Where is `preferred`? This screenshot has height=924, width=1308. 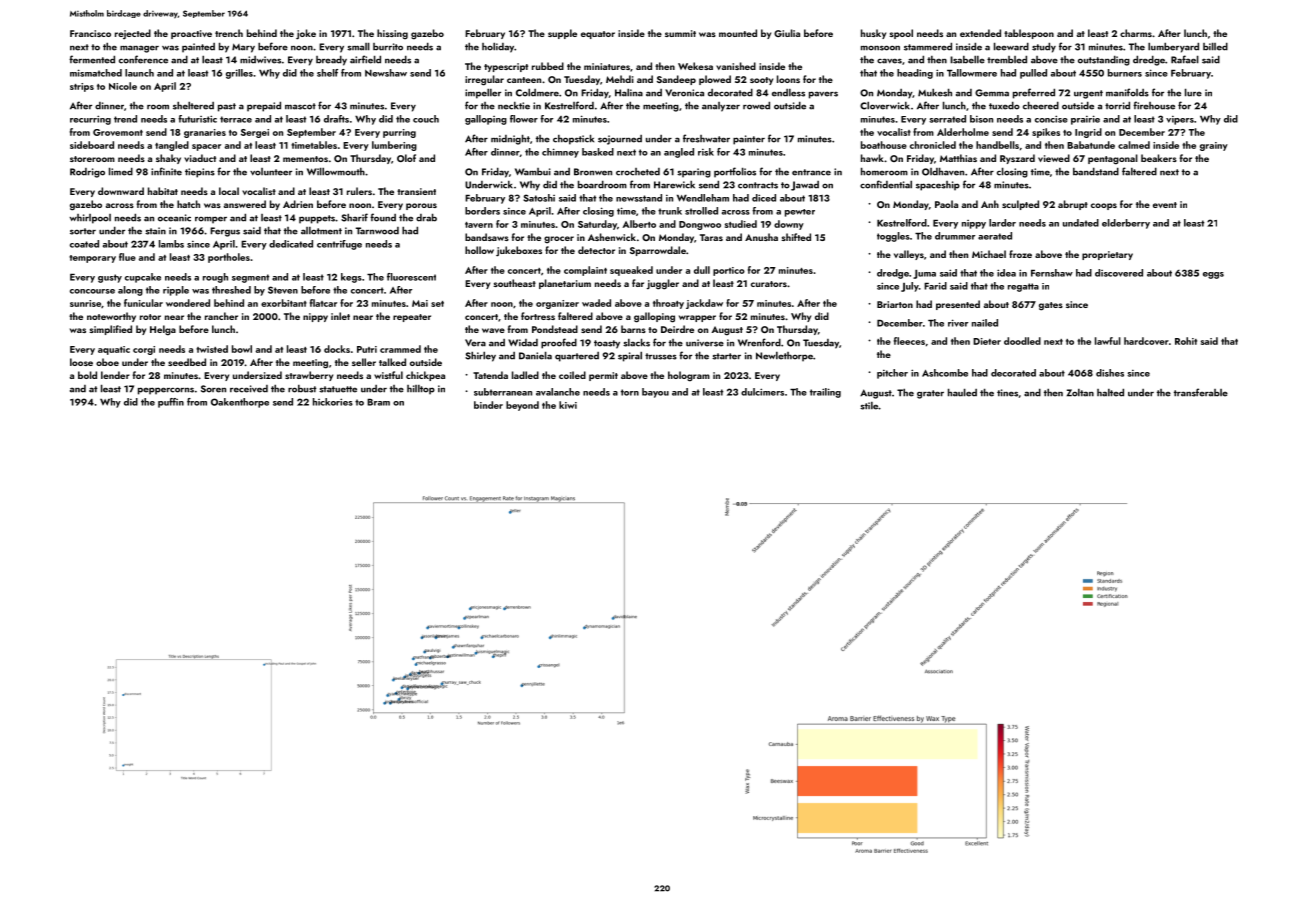 preferred is located at coordinates (1034, 93).
